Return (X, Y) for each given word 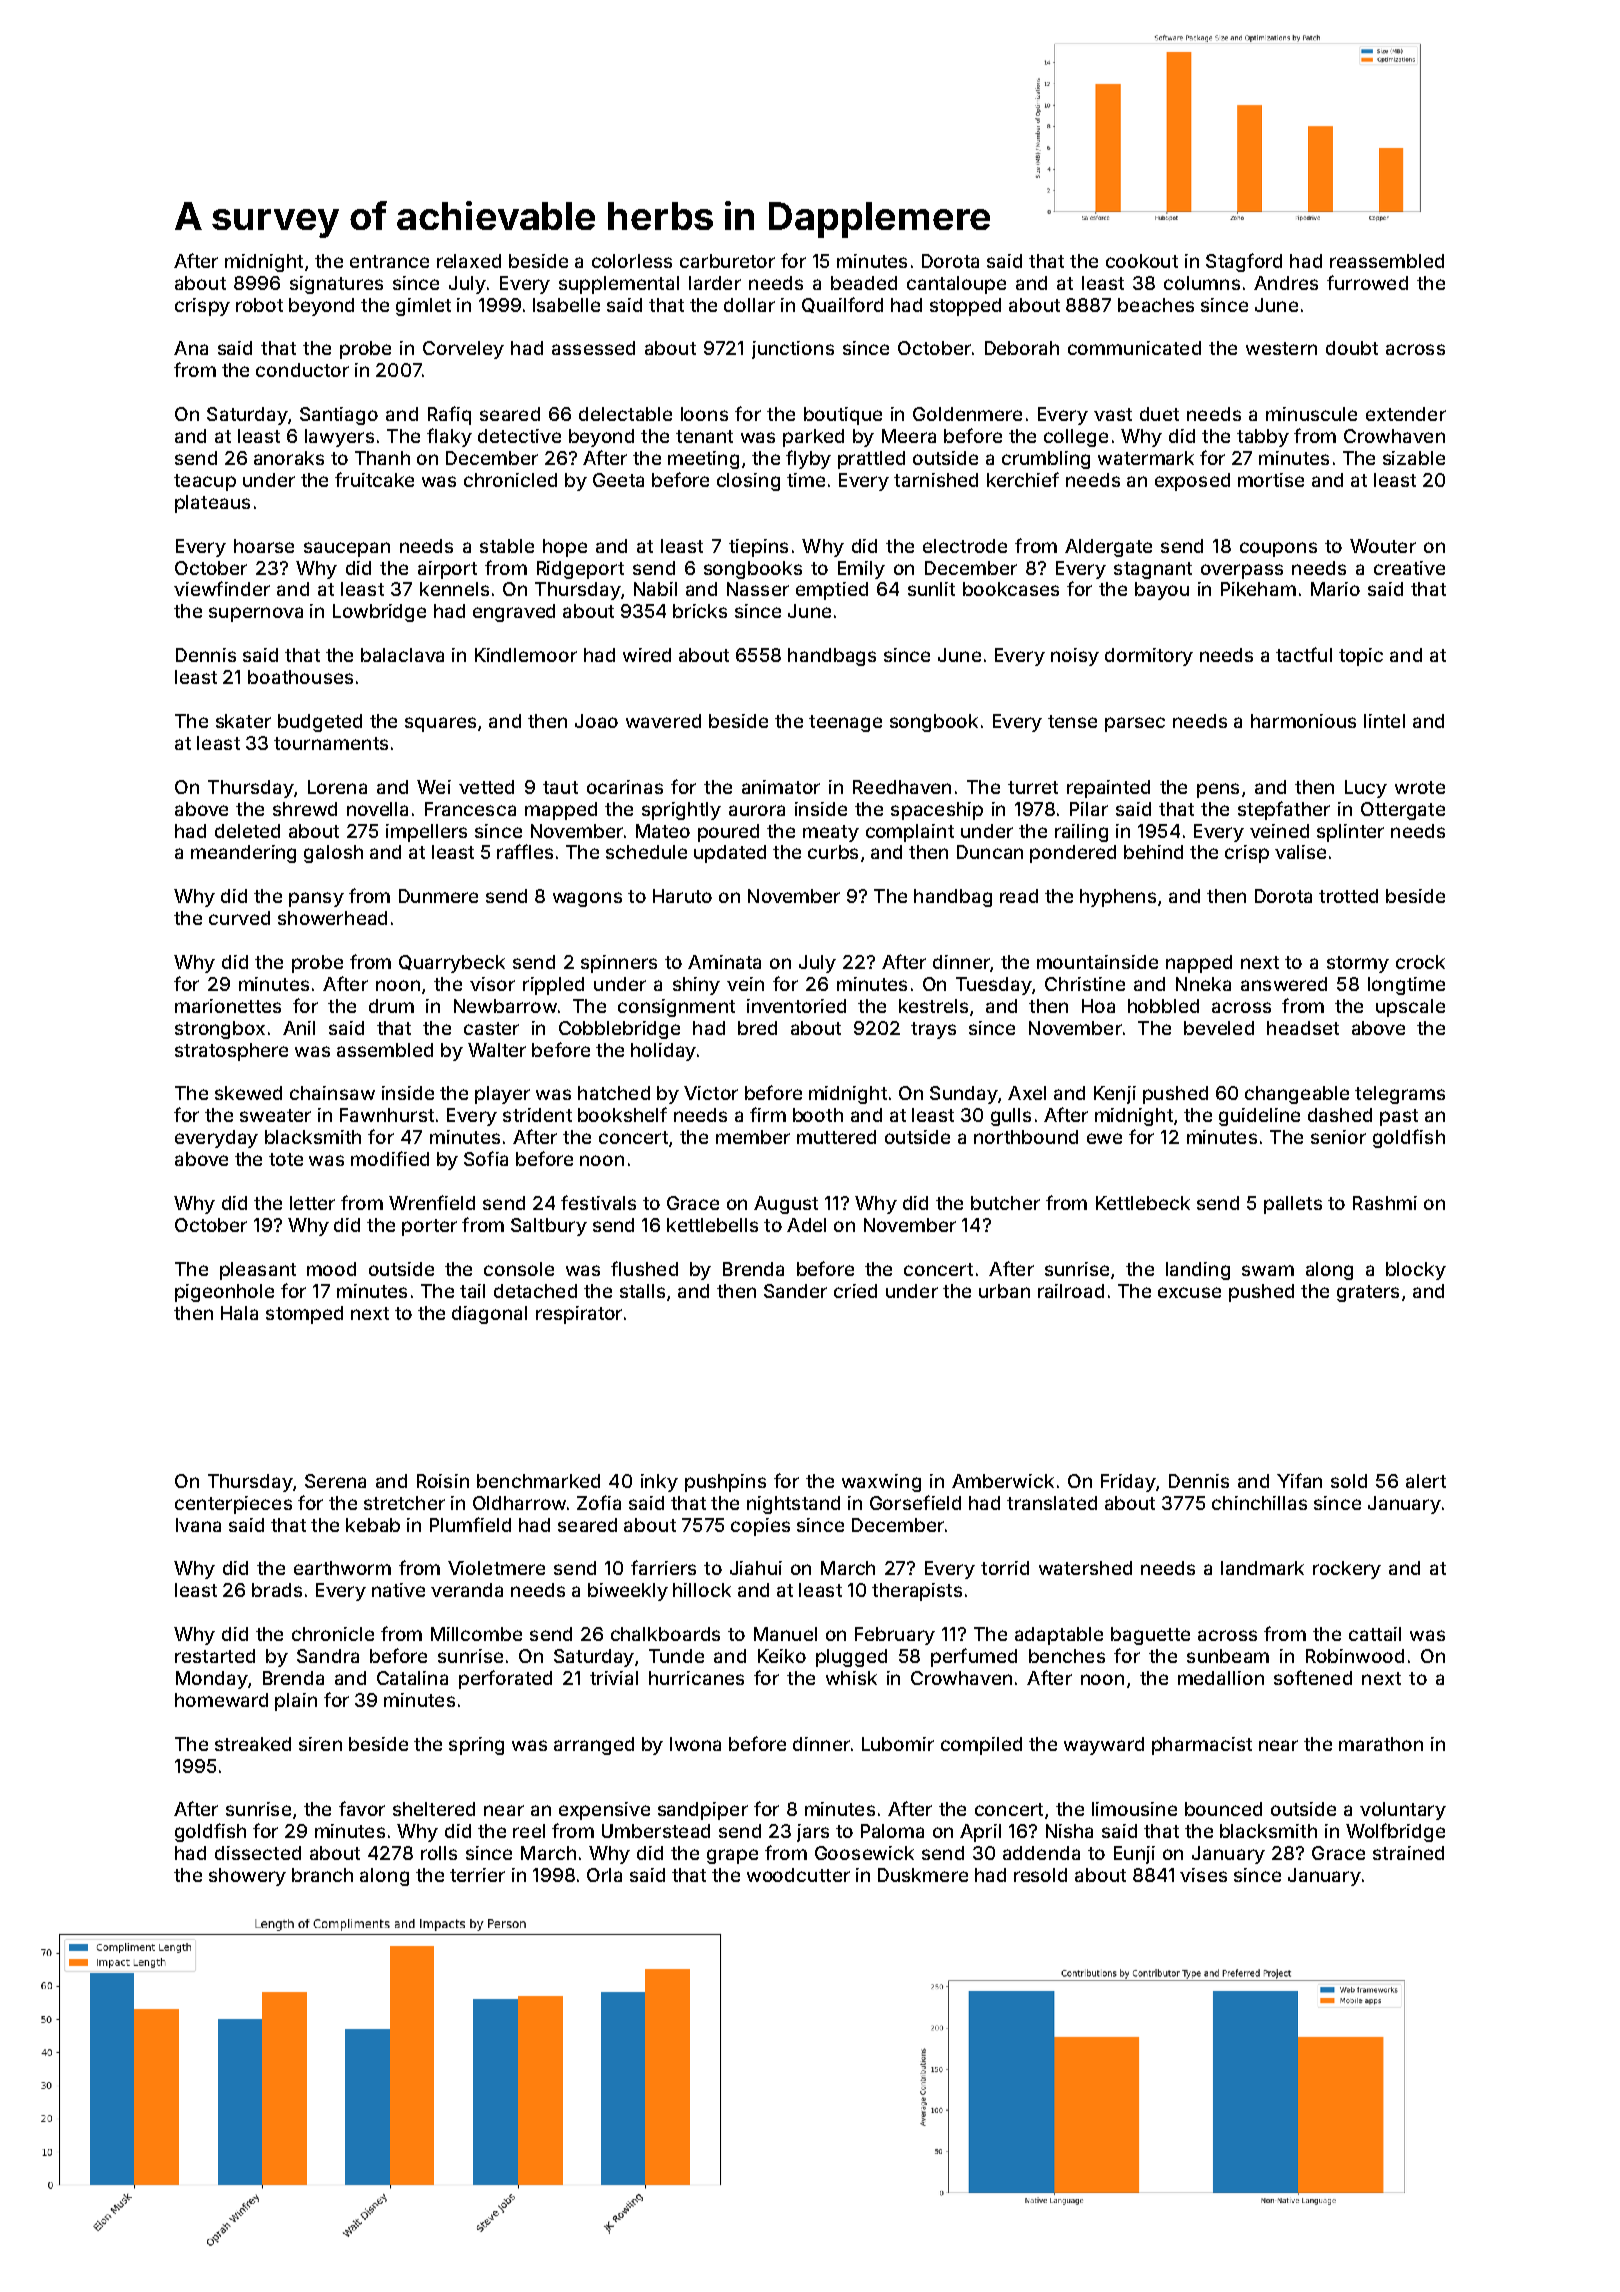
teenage (845, 723)
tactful (1304, 654)
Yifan (1299, 1480)
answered (1284, 984)
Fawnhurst (387, 1115)
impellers (426, 833)
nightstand (793, 1505)
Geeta (618, 480)
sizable (1414, 458)
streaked (253, 1744)
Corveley (463, 350)
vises (1203, 1875)
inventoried (796, 1006)
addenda (1041, 1853)
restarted (215, 1656)
